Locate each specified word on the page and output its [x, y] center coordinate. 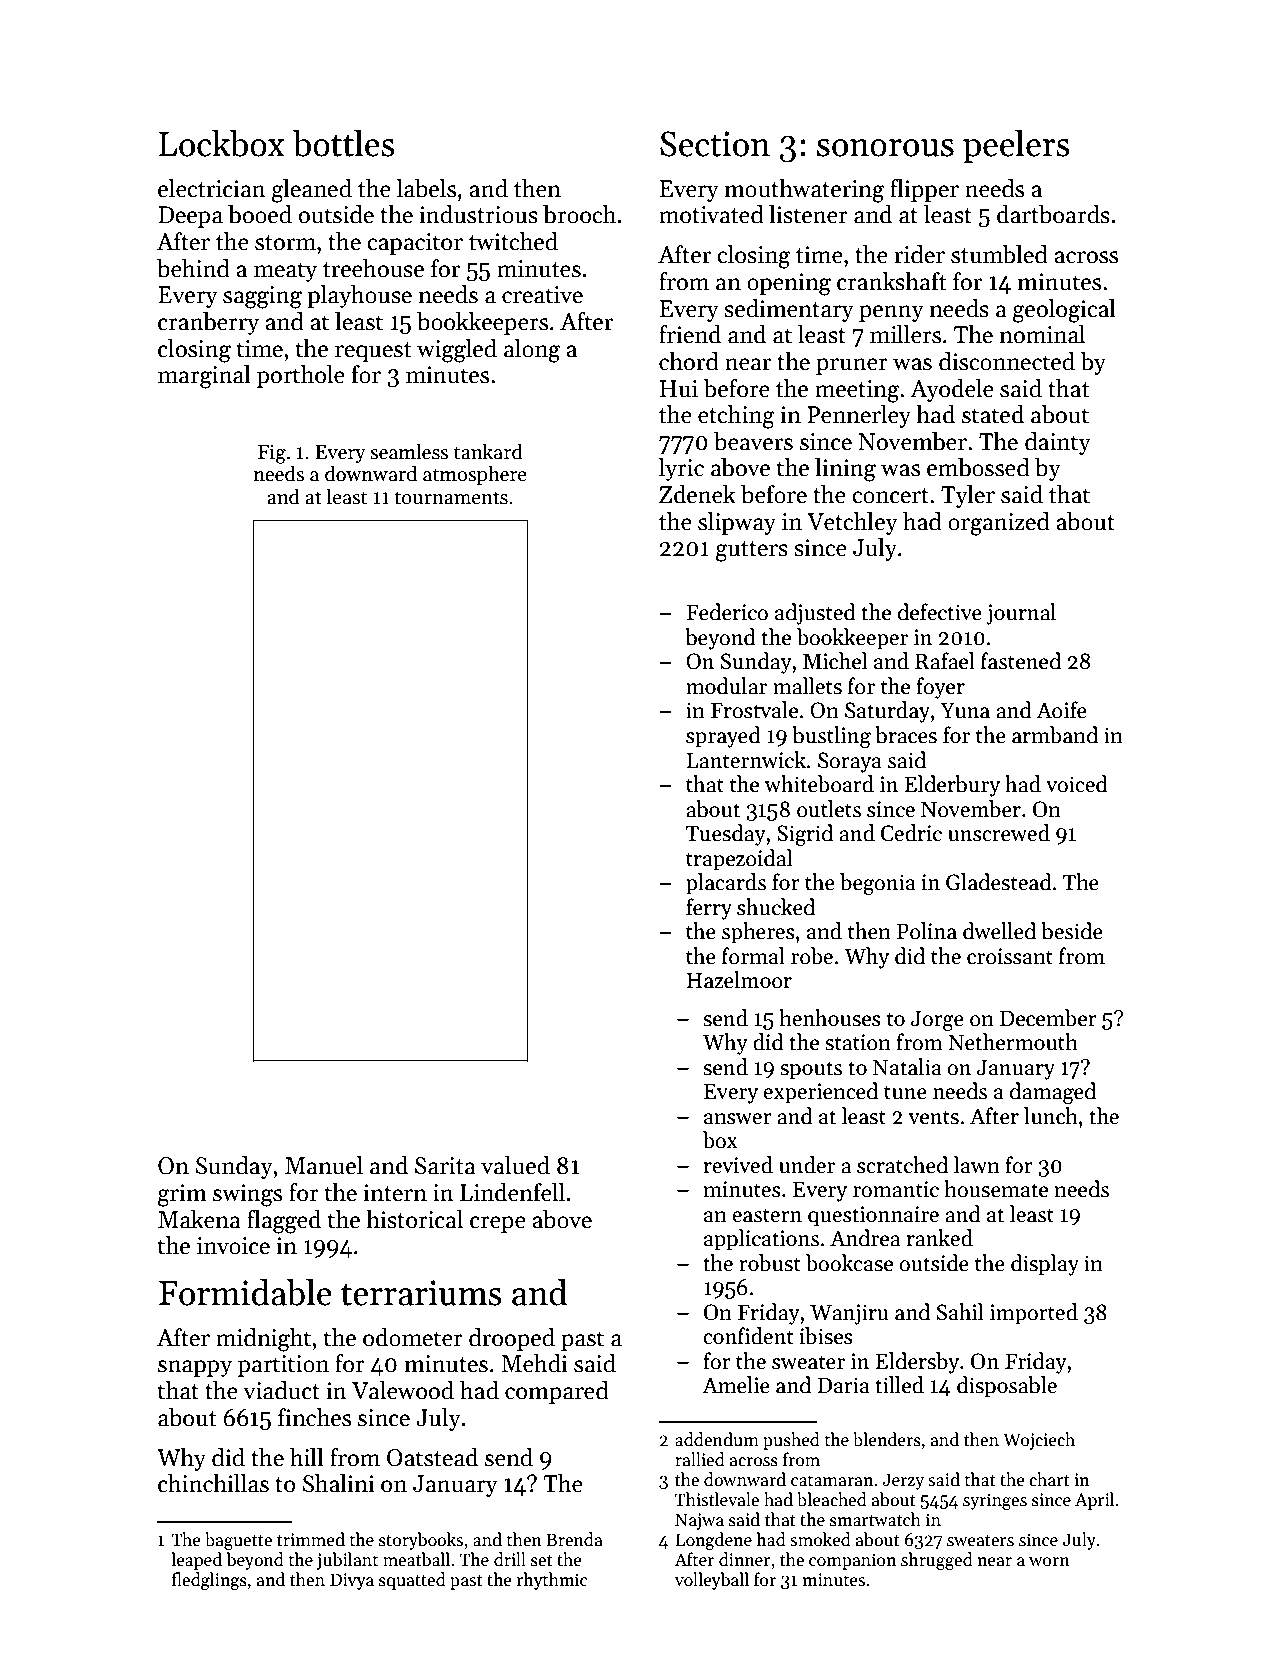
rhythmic [552, 1581]
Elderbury [952, 786]
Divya [352, 1581]
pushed [791, 1441]
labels [426, 188]
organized [999, 524]
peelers [1016, 146]
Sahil [960, 1312]
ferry [709, 909]
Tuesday [726, 835]
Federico [727, 612]
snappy [195, 1368]
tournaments [451, 498]
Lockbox [222, 143]
